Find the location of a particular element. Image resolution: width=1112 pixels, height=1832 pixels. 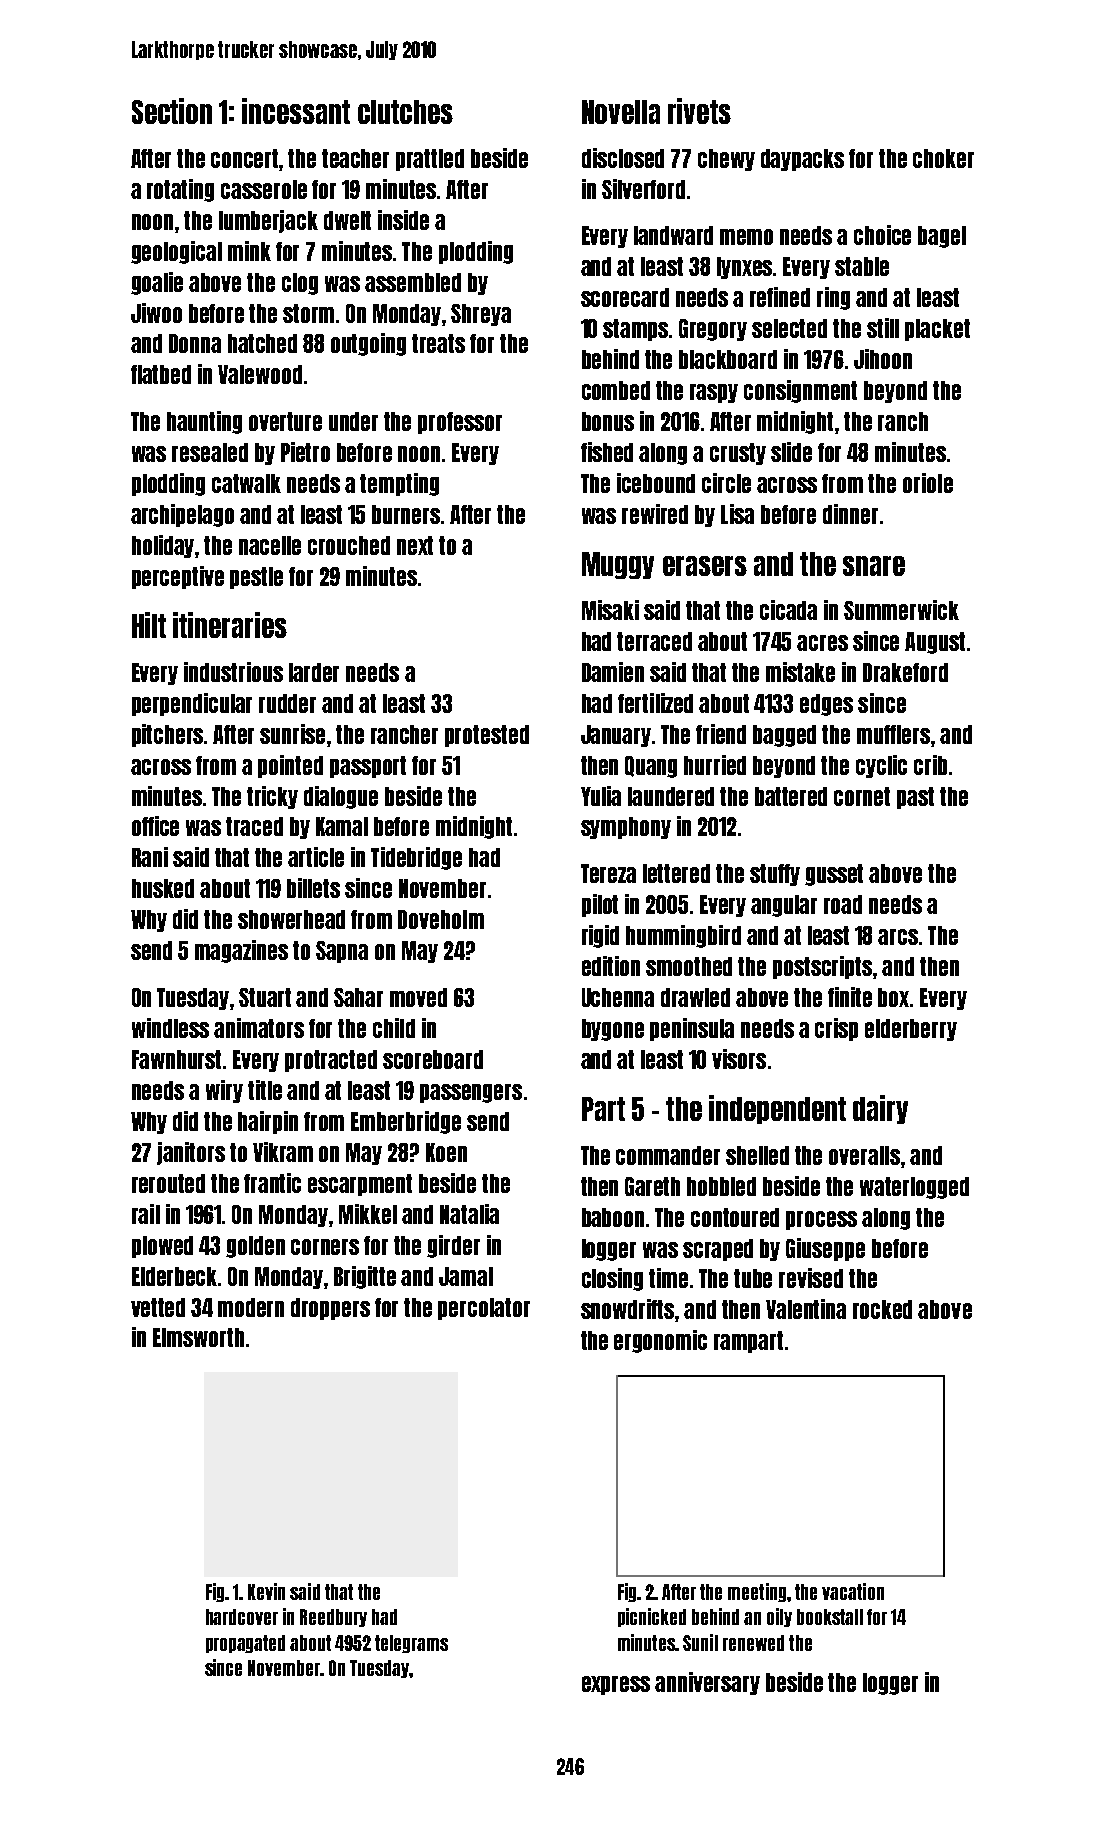

percolator is located at coordinates (484, 1309).
